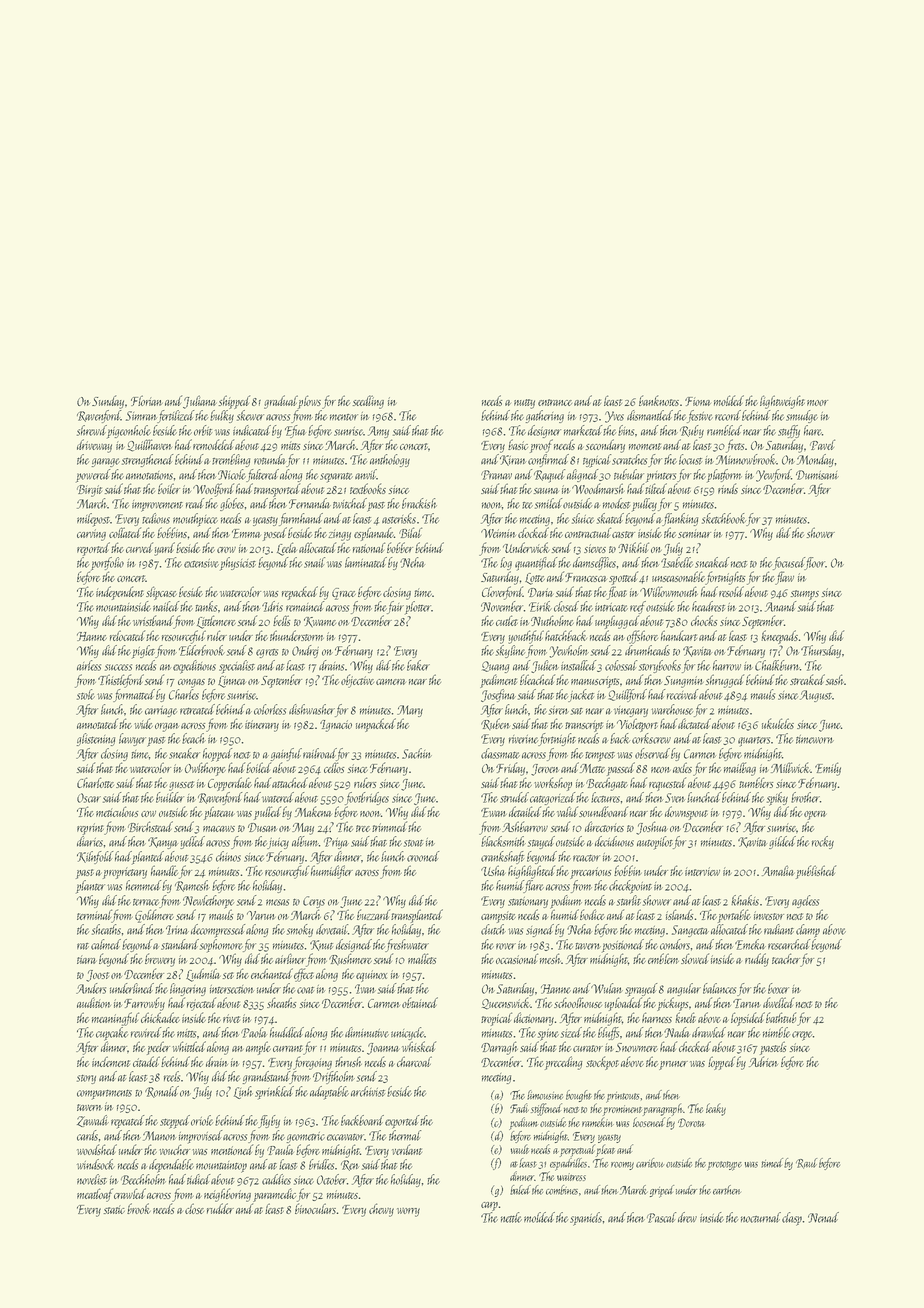 The height and width of the screenshot is (1308, 924). Describe the element at coordinates (722, 1063) in the screenshot. I see `lopped` at that location.
